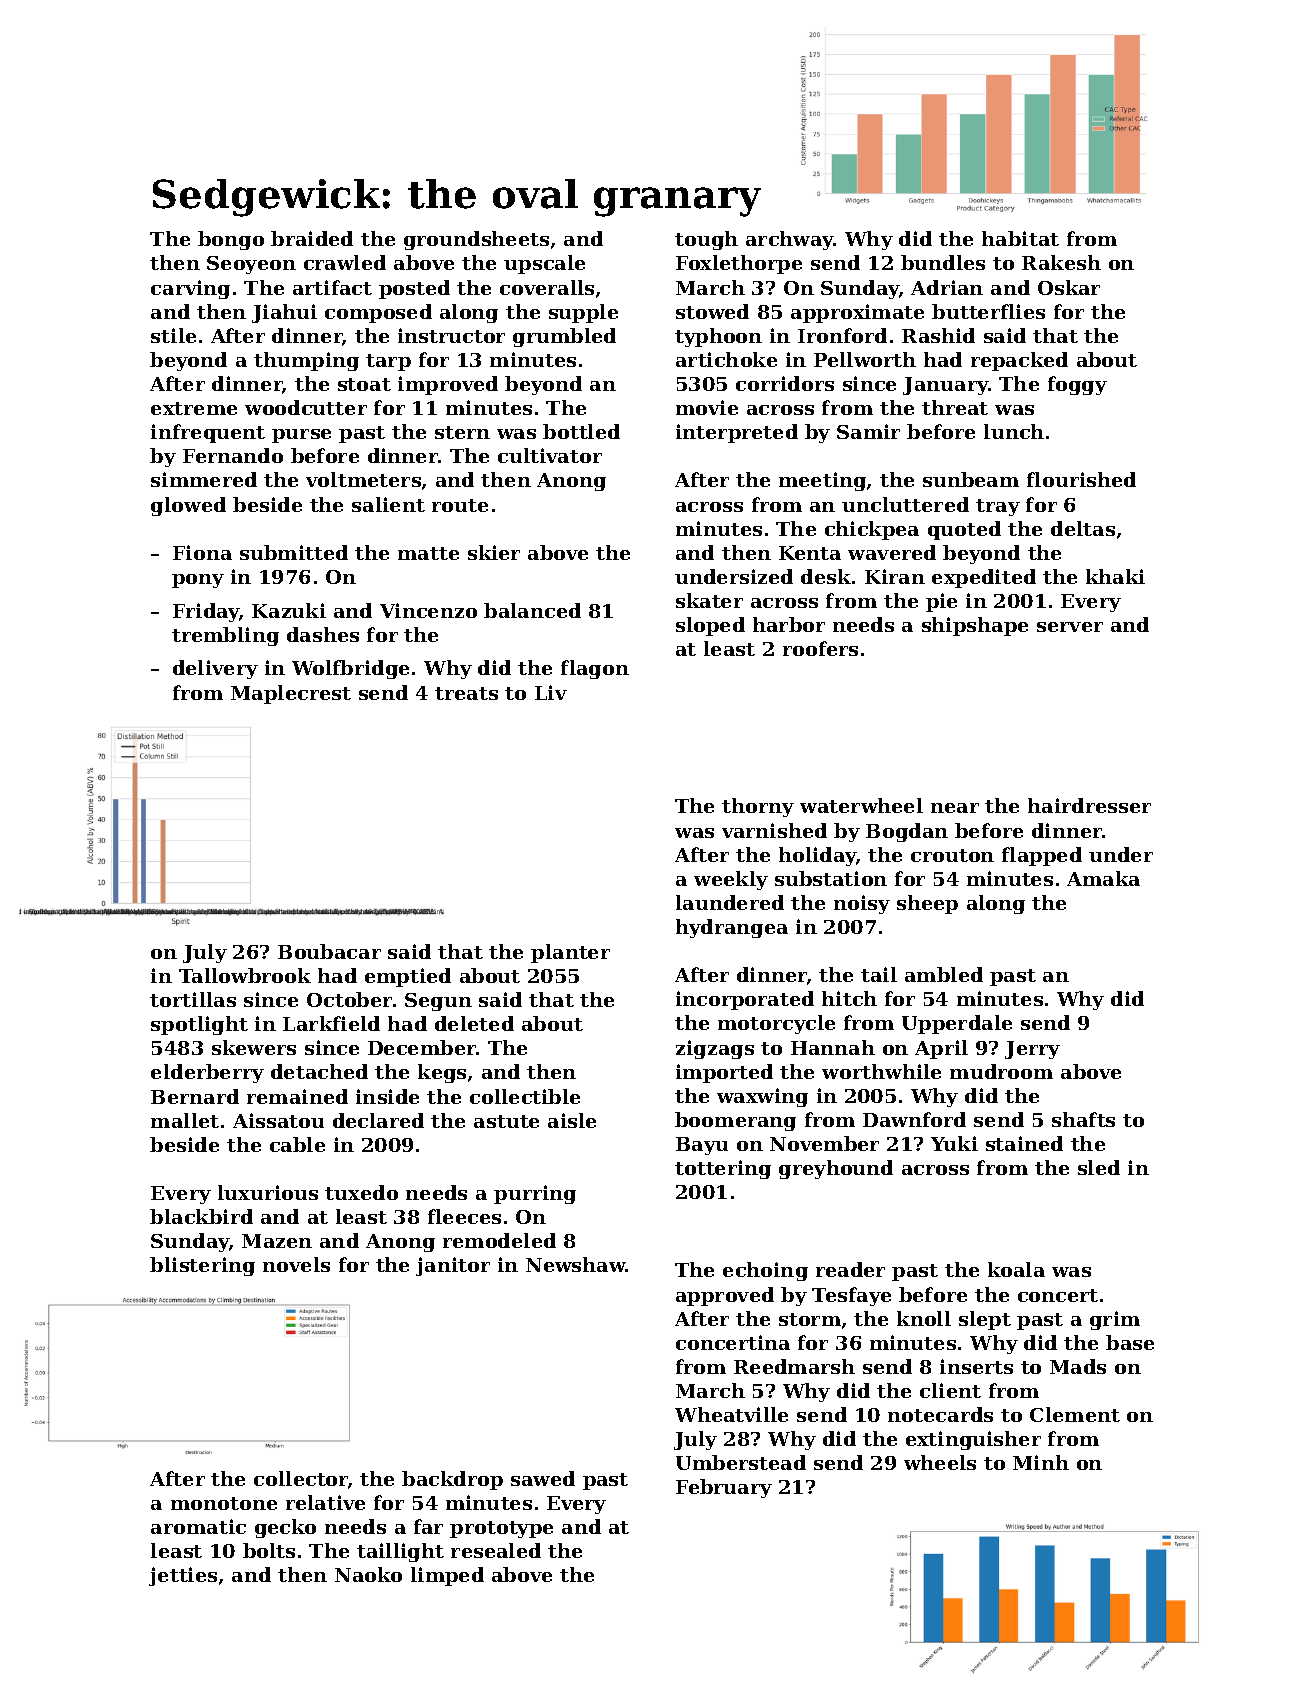 The height and width of the screenshot is (1697, 1312). Describe the element at coordinates (595, 669) in the screenshot. I see `flagon` at that location.
